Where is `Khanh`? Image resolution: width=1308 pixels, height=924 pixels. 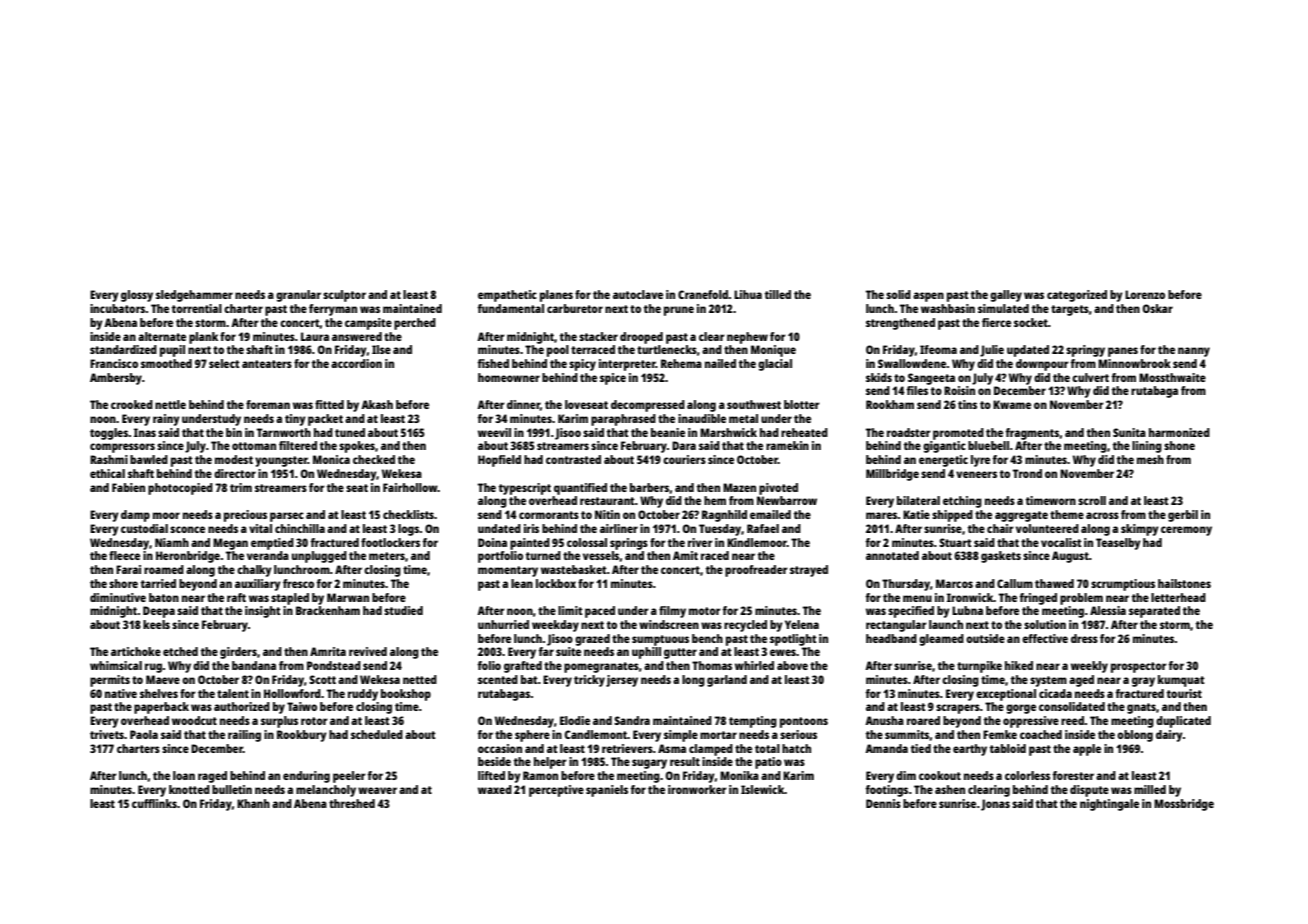
Khanh is located at coordinates (253, 803).
